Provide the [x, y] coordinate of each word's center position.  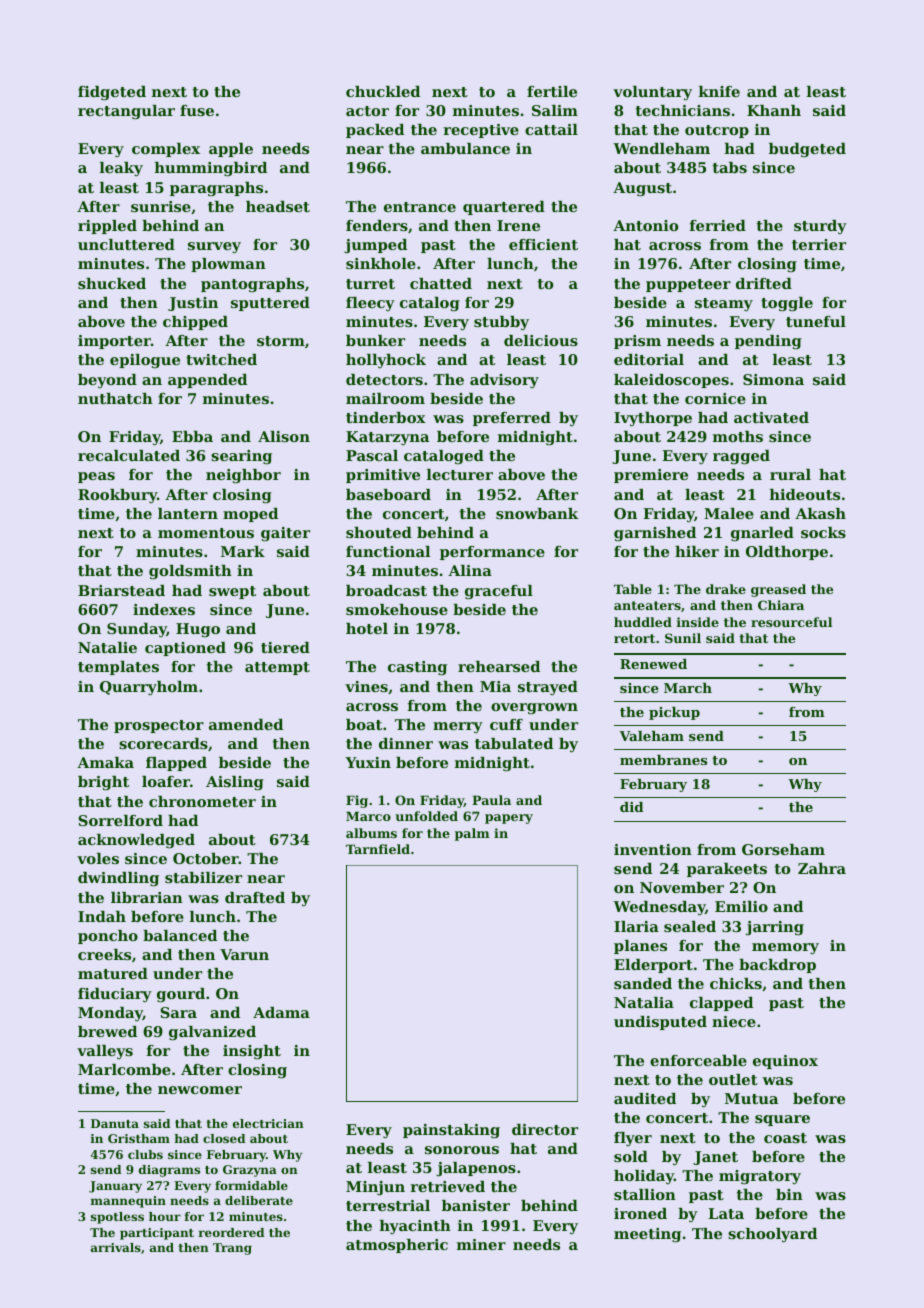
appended [207, 381]
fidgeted [112, 93]
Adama [281, 1012]
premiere [651, 476]
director [545, 1129]
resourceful [791, 622]
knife [719, 91]
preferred [512, 419]
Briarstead [121, 590]
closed [224, 1138]
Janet [715, 1158]
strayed [548, 688]
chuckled [383, 91]
